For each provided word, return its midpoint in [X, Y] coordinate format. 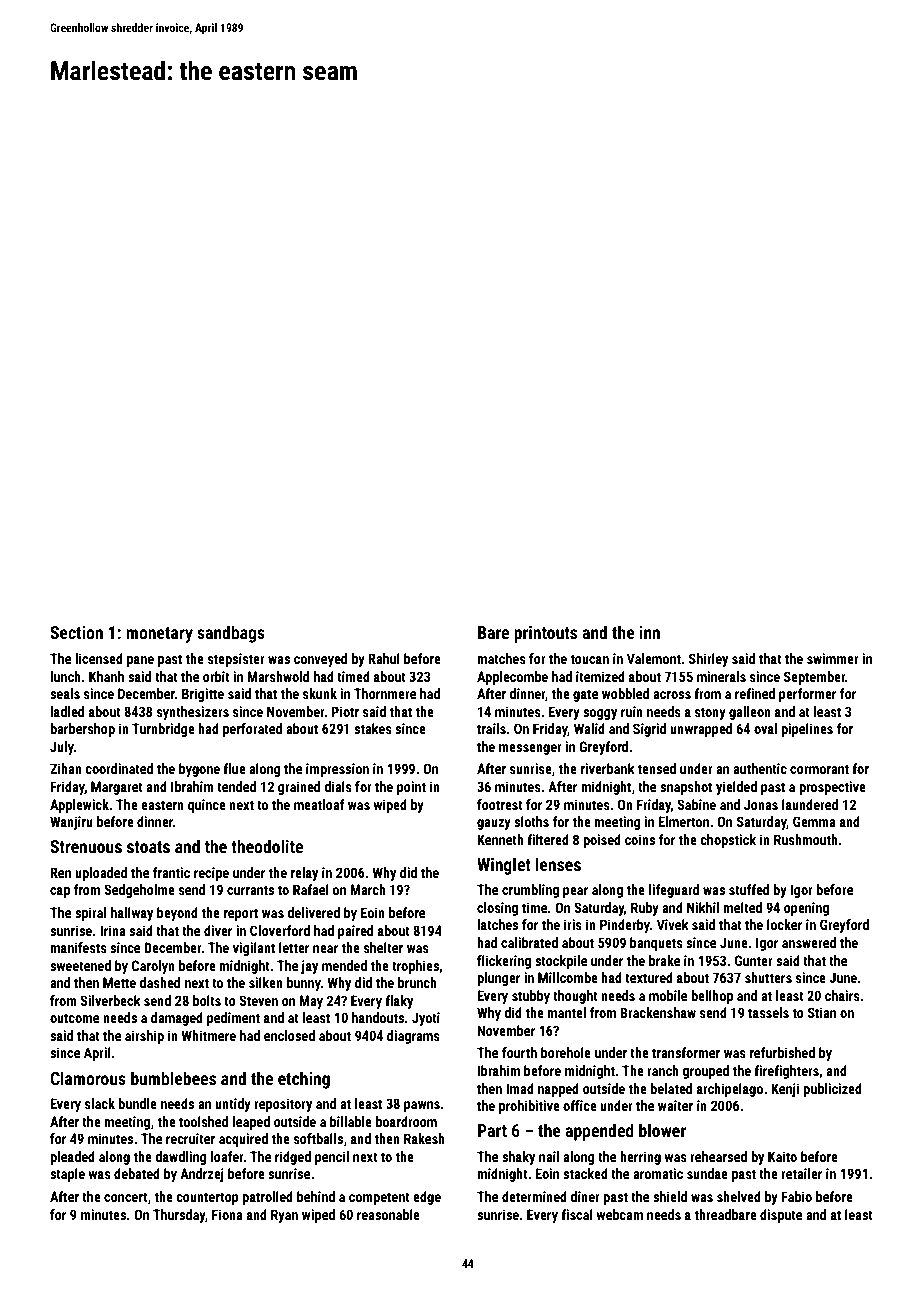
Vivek [673, 924]
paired [355, 932]
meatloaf [319, 804]
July [62, 748]
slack [100, 1103]
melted [742, 907]
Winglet [504, 866]
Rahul [384, 658]
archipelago [730, 1090]
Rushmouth [806, 839]
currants [250, 890]
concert [126, 1197]
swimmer [833, 658]
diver [218, 930]
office [580, 1105]
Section [76, 632]
